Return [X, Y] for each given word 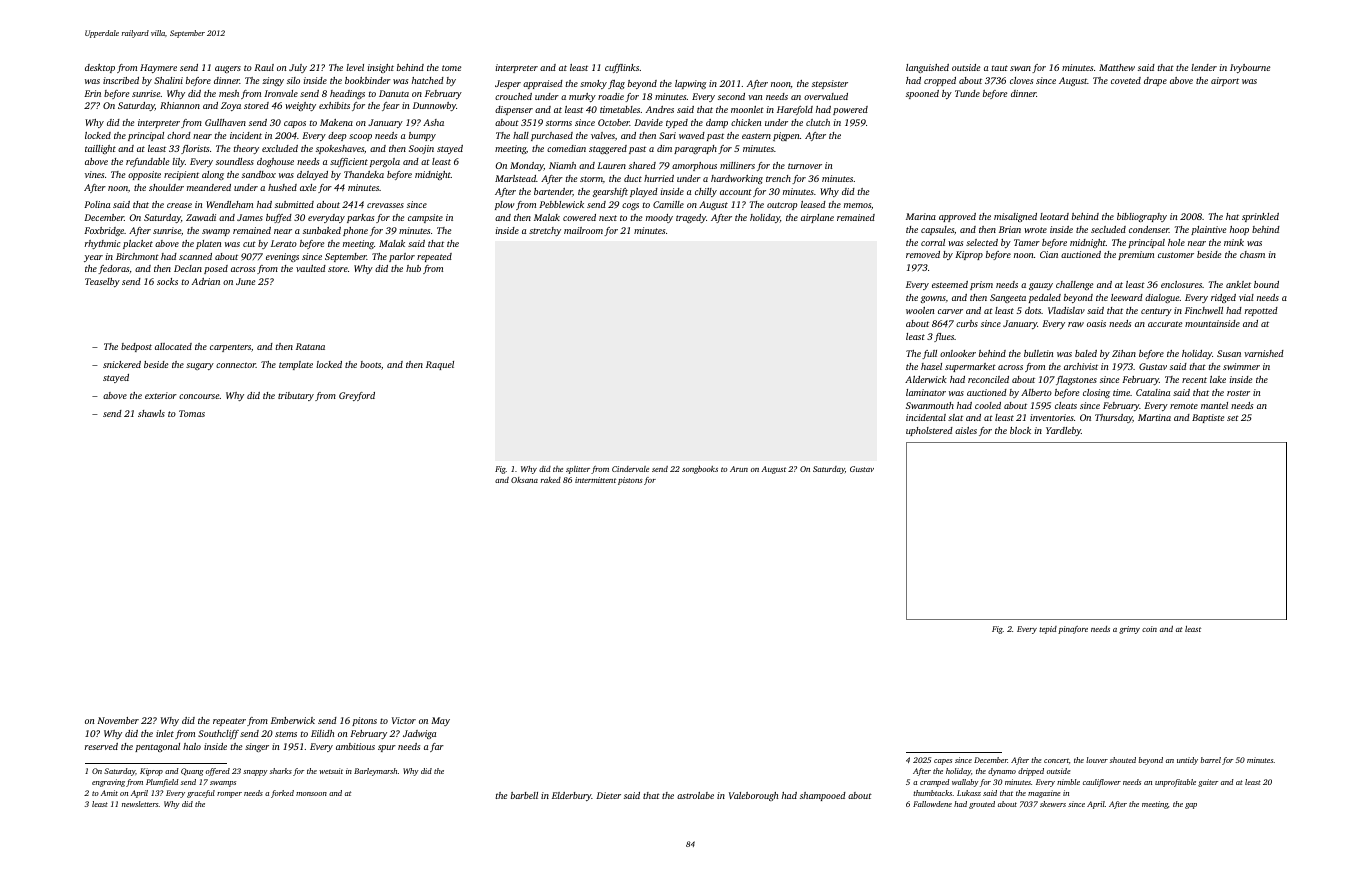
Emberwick [293, 720]
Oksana [524, 480]
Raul [264, 67]
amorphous [694, 166]
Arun [739, 469]
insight [380, 68]
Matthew [1117, 67]
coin [1149, 629]
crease [179, 205]
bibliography [1142, 217]
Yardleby [1063, 431]
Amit [109, 793]
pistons [630, 481]
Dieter [608, 795]
